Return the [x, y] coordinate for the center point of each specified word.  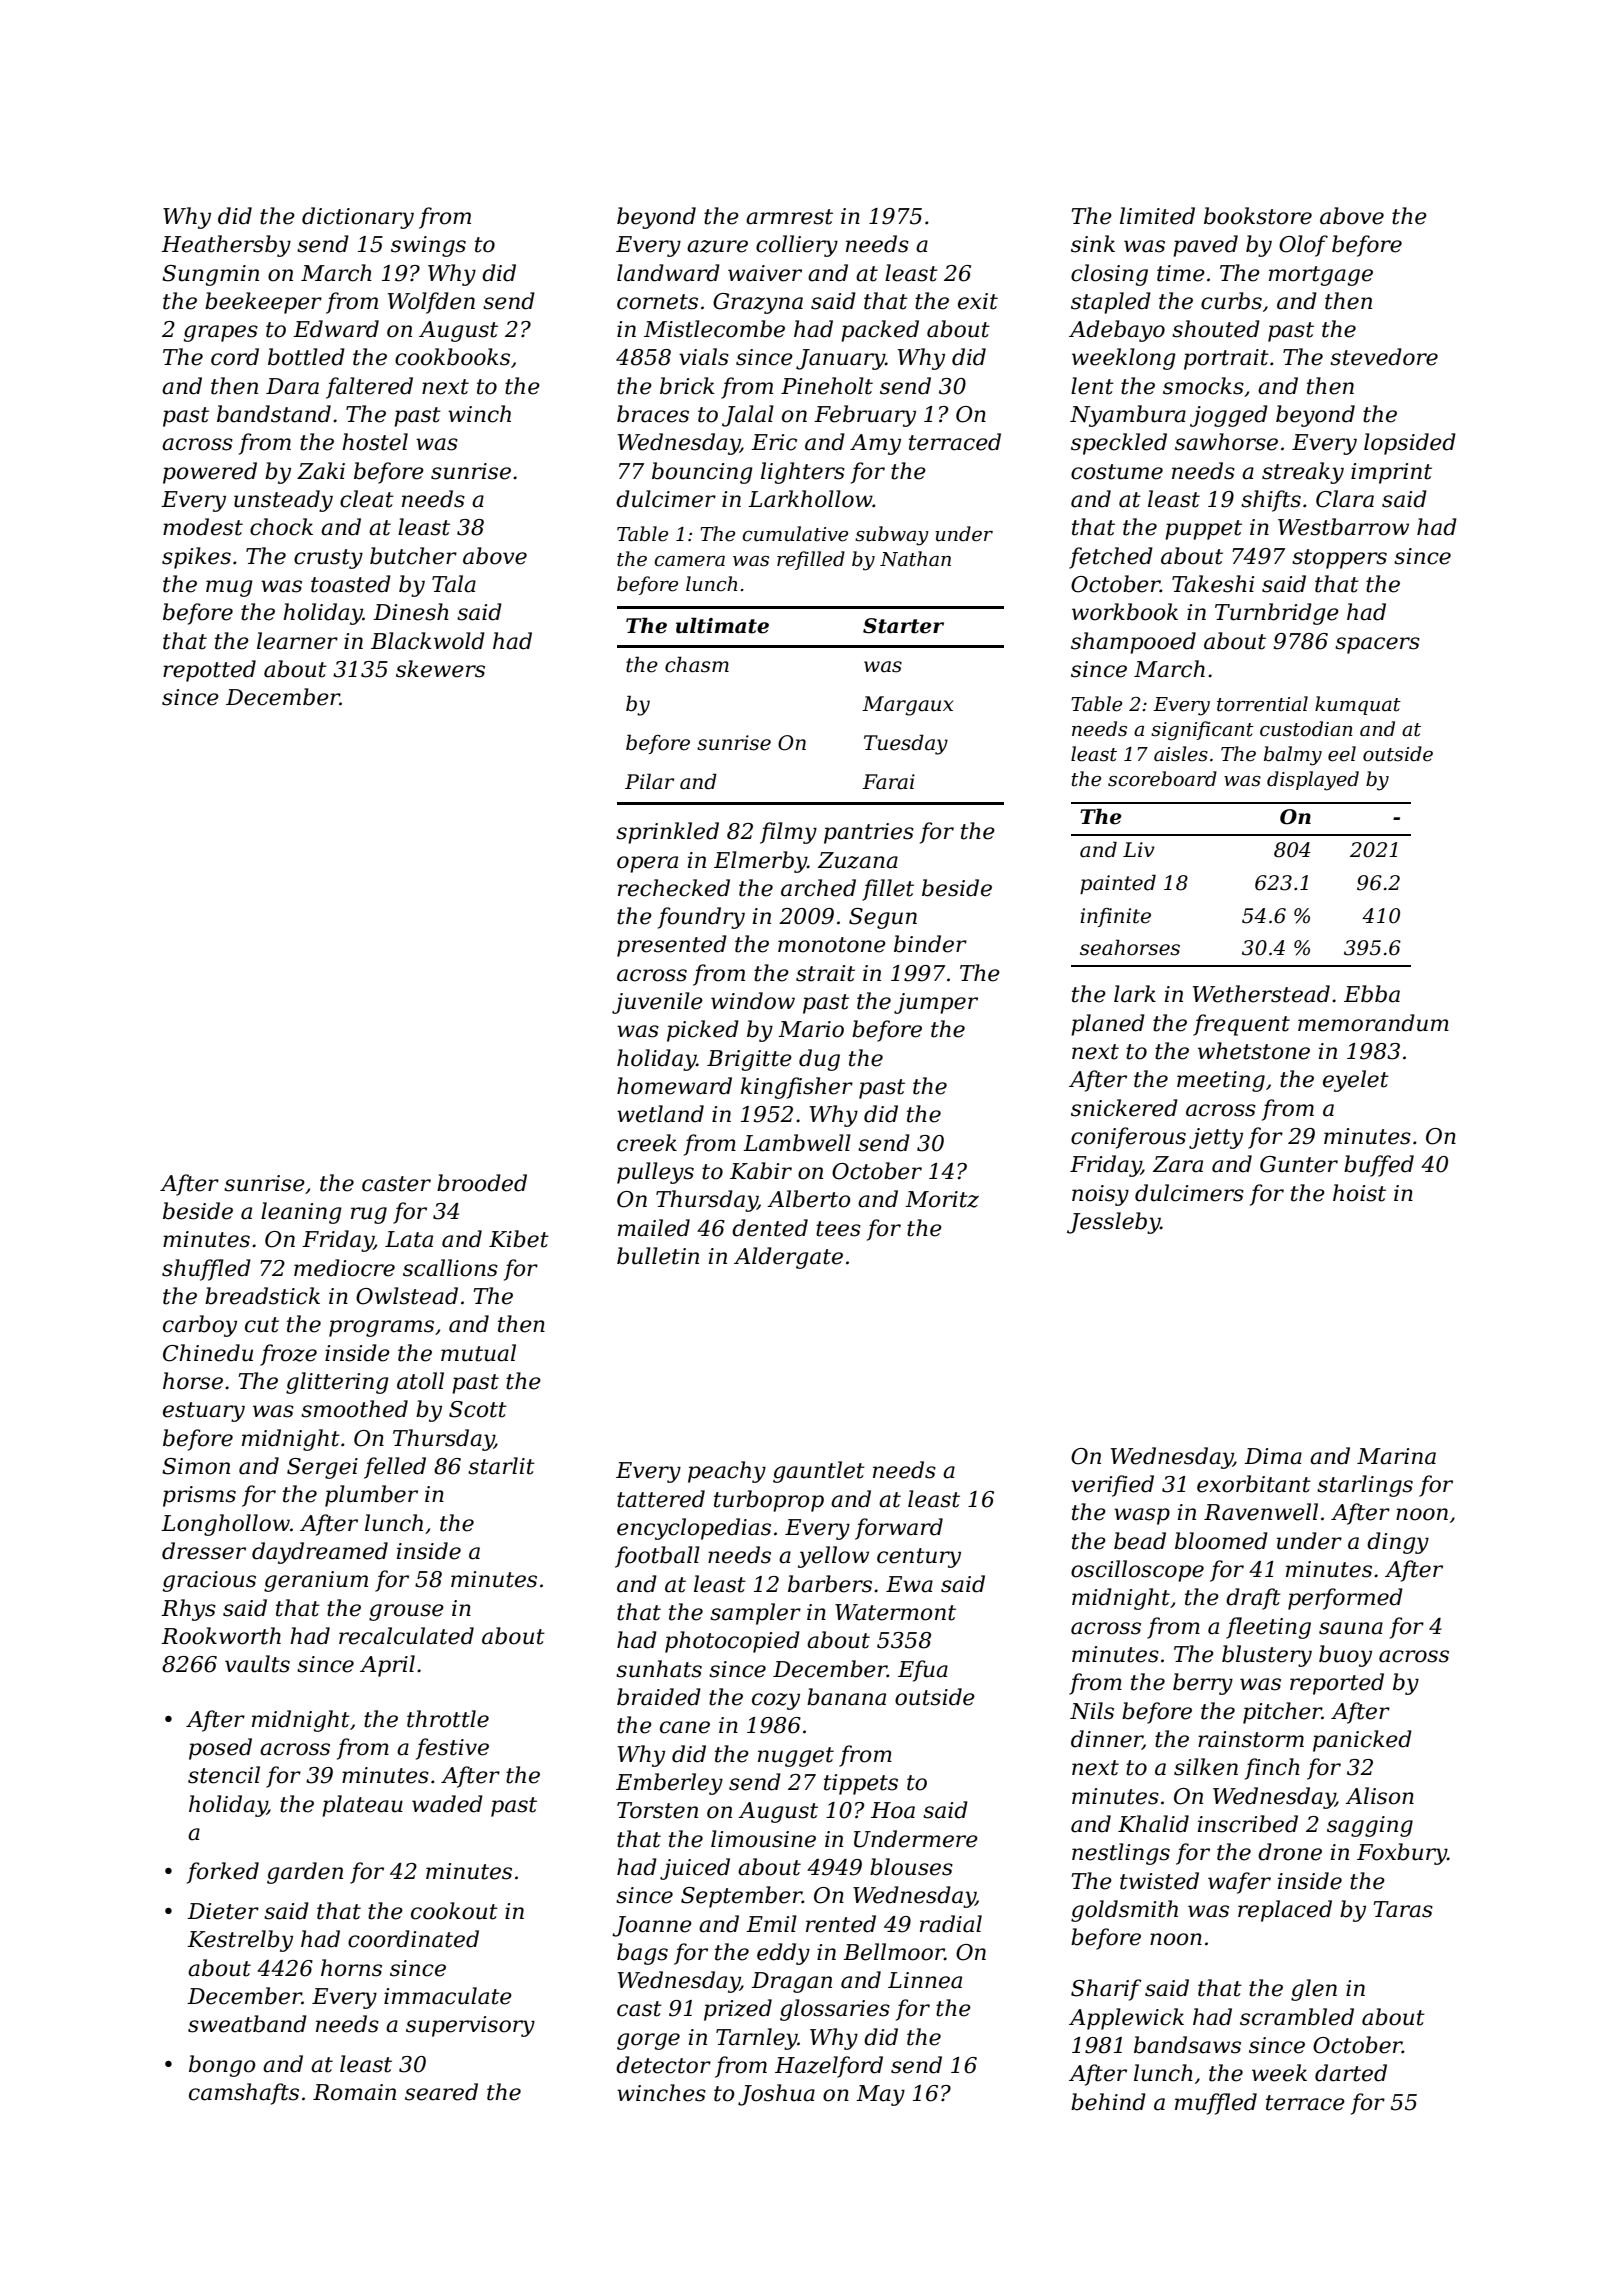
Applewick [1126, 2019]
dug [819, 1060]
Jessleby [1114, 1223]
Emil [771, 1923]
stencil [224, 1775]
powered [210, 473]
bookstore [1258, 216]
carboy [200, 1326]
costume [1117, 472]
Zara [1178, 1164]
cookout [454, 1911]
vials [704, 357]
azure [717, 246]
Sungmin [210, 275]
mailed [654, 1228]
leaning [301, 1213]
